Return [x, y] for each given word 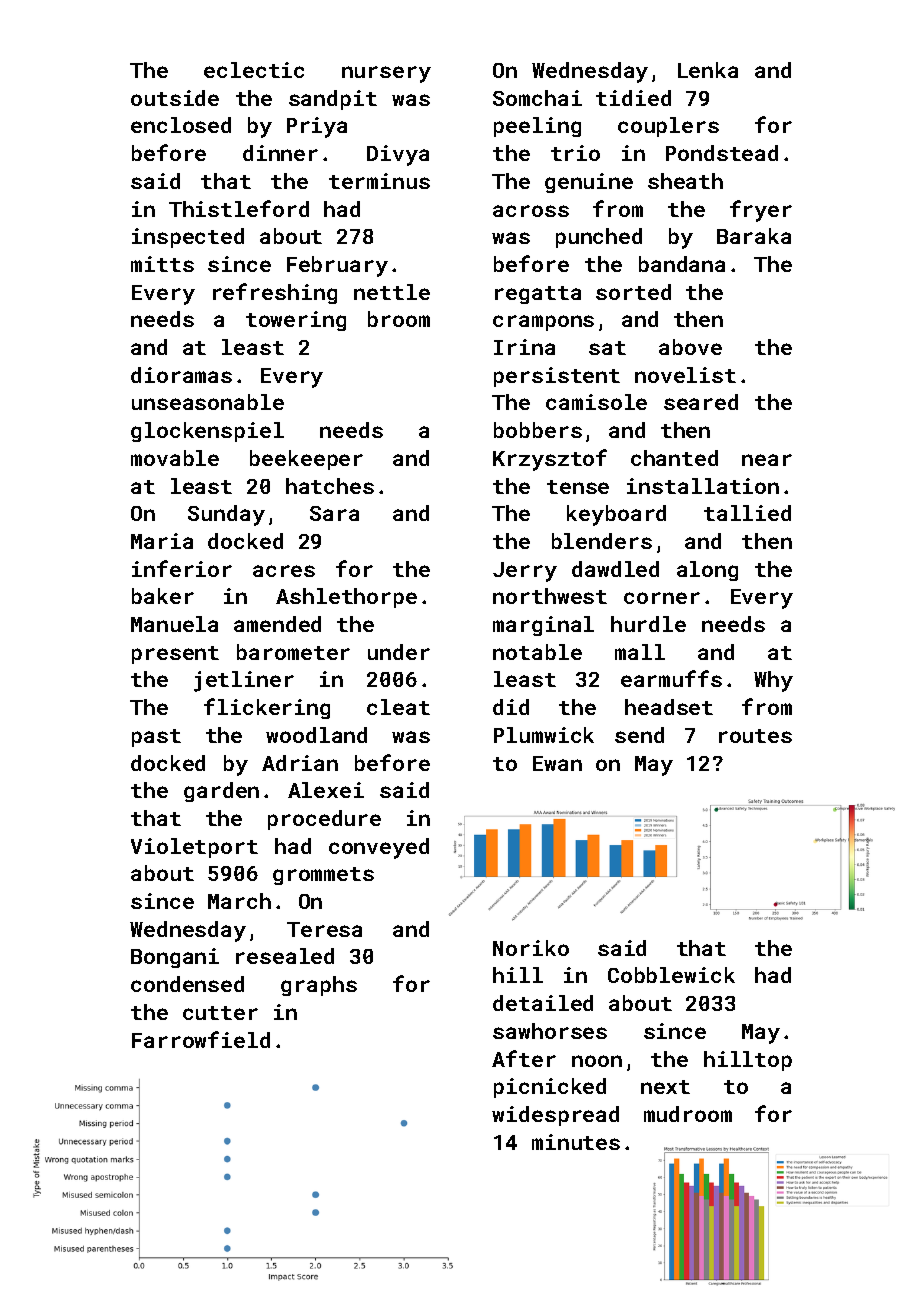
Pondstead [722, 153]
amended [277, 624]
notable [537, 652]
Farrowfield [201, 1039]
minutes [576, 1142]
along [707, 571]
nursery [386, 74]
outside [175, 98]
